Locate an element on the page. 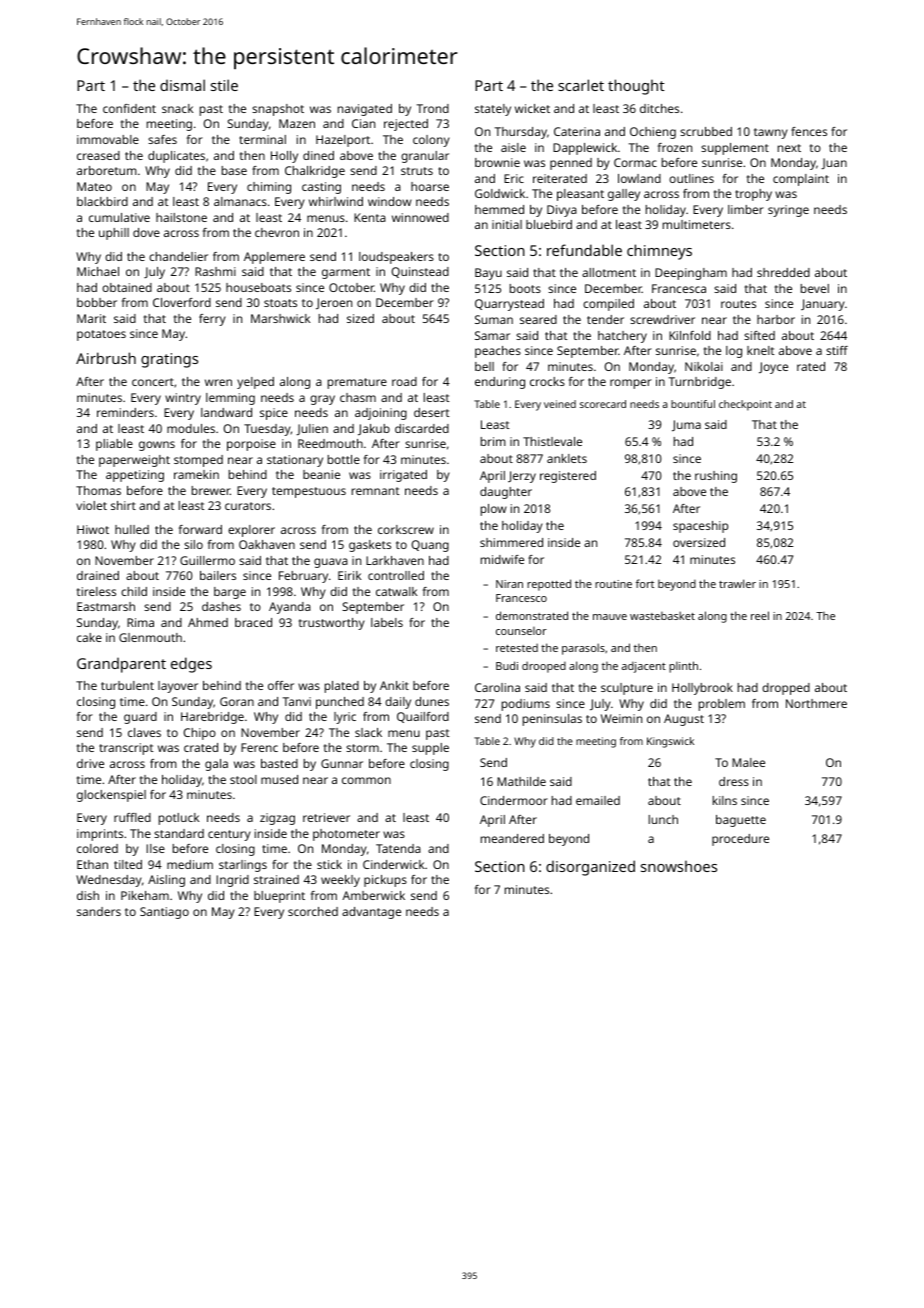 Image resolution: width=924 pixels, height=1308 pixels. road is located at coordinates (404, 381).
